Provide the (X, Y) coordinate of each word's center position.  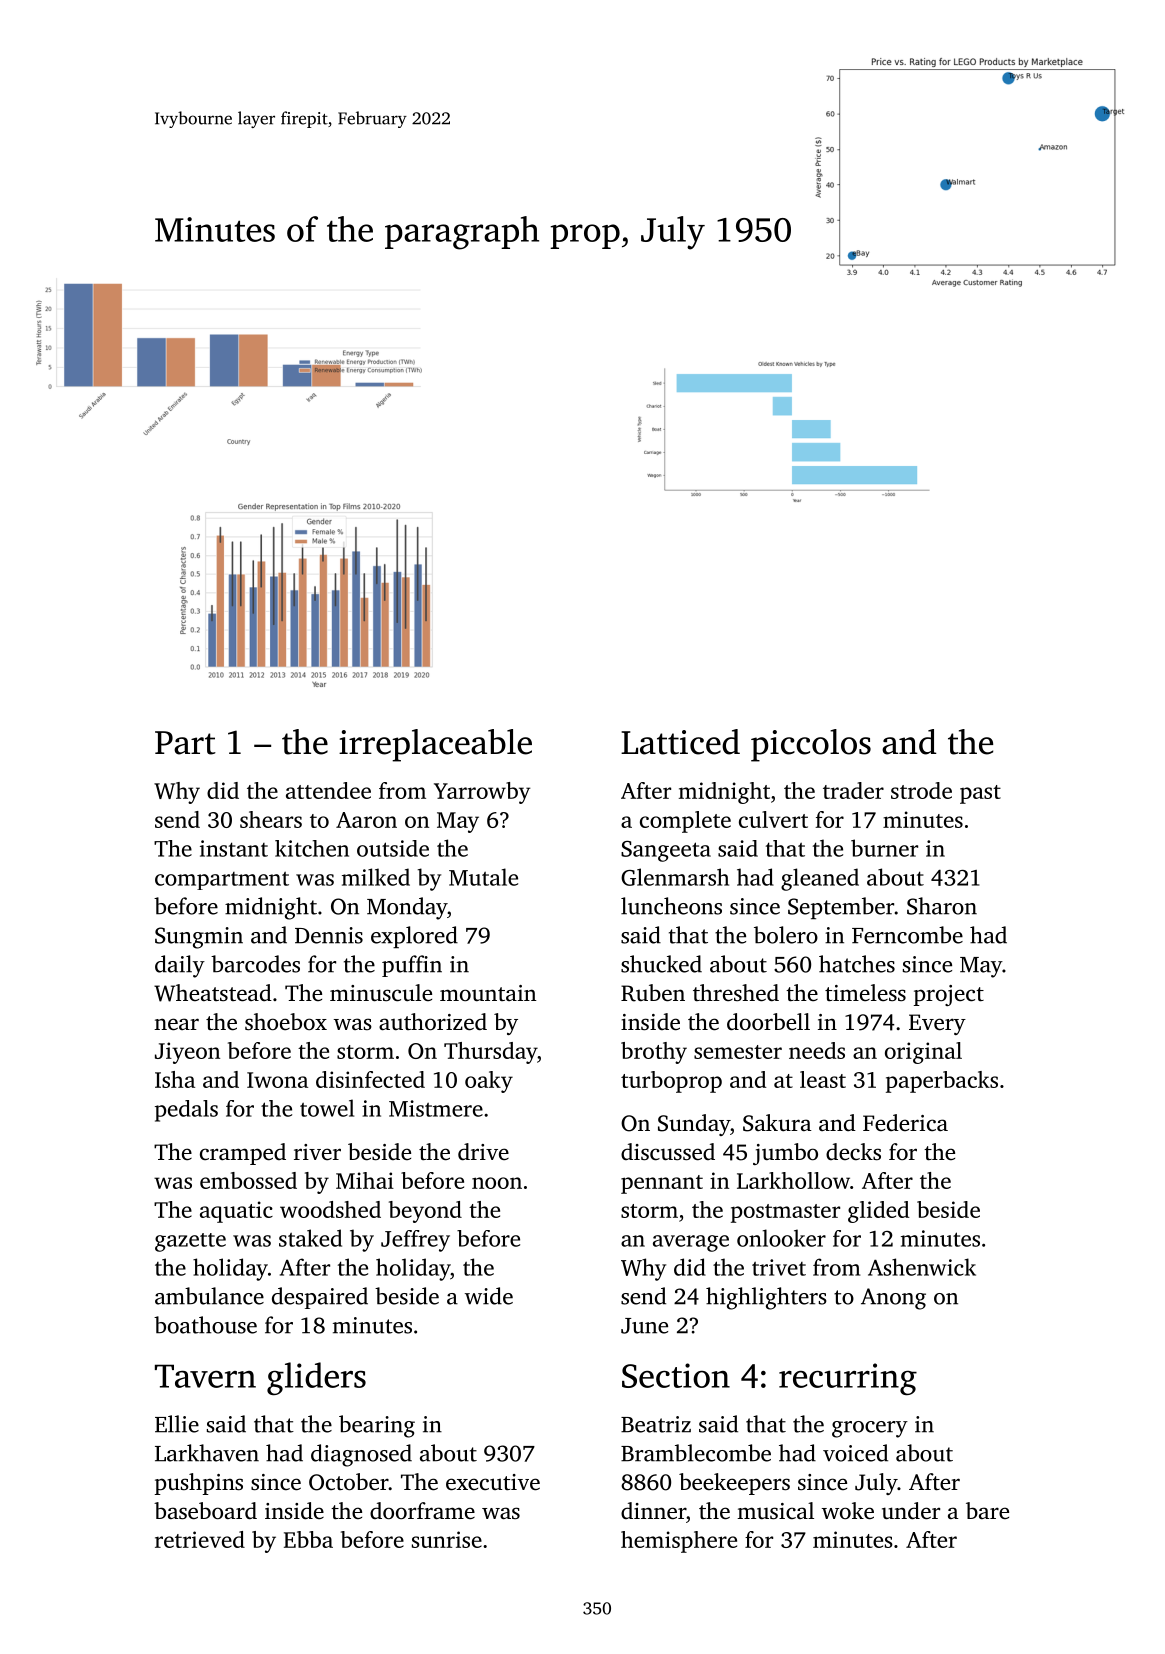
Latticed (680, 742)
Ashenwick (922, 1267)
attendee (328, 790)
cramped (243, 1154)
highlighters (766, 1298)
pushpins (199, 1484)
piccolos (811, 745)
